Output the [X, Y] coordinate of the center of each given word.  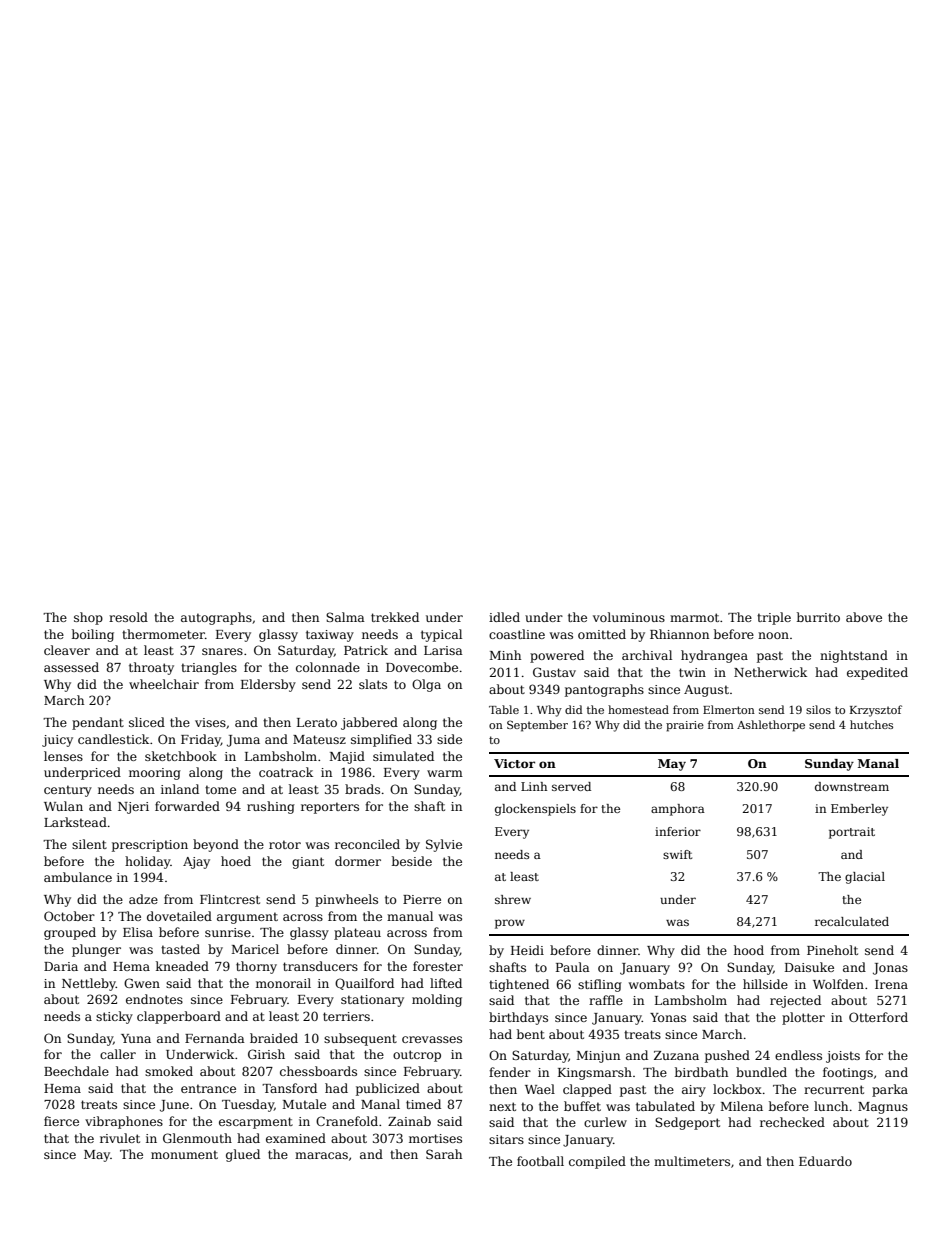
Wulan [63, 806]
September [537, 726]
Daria [61, 966]
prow [510, 924]
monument [184, 1154]
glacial [865, 878]
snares [222, 651]
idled [504, 617]
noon [773, 635]
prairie [685, 726]
